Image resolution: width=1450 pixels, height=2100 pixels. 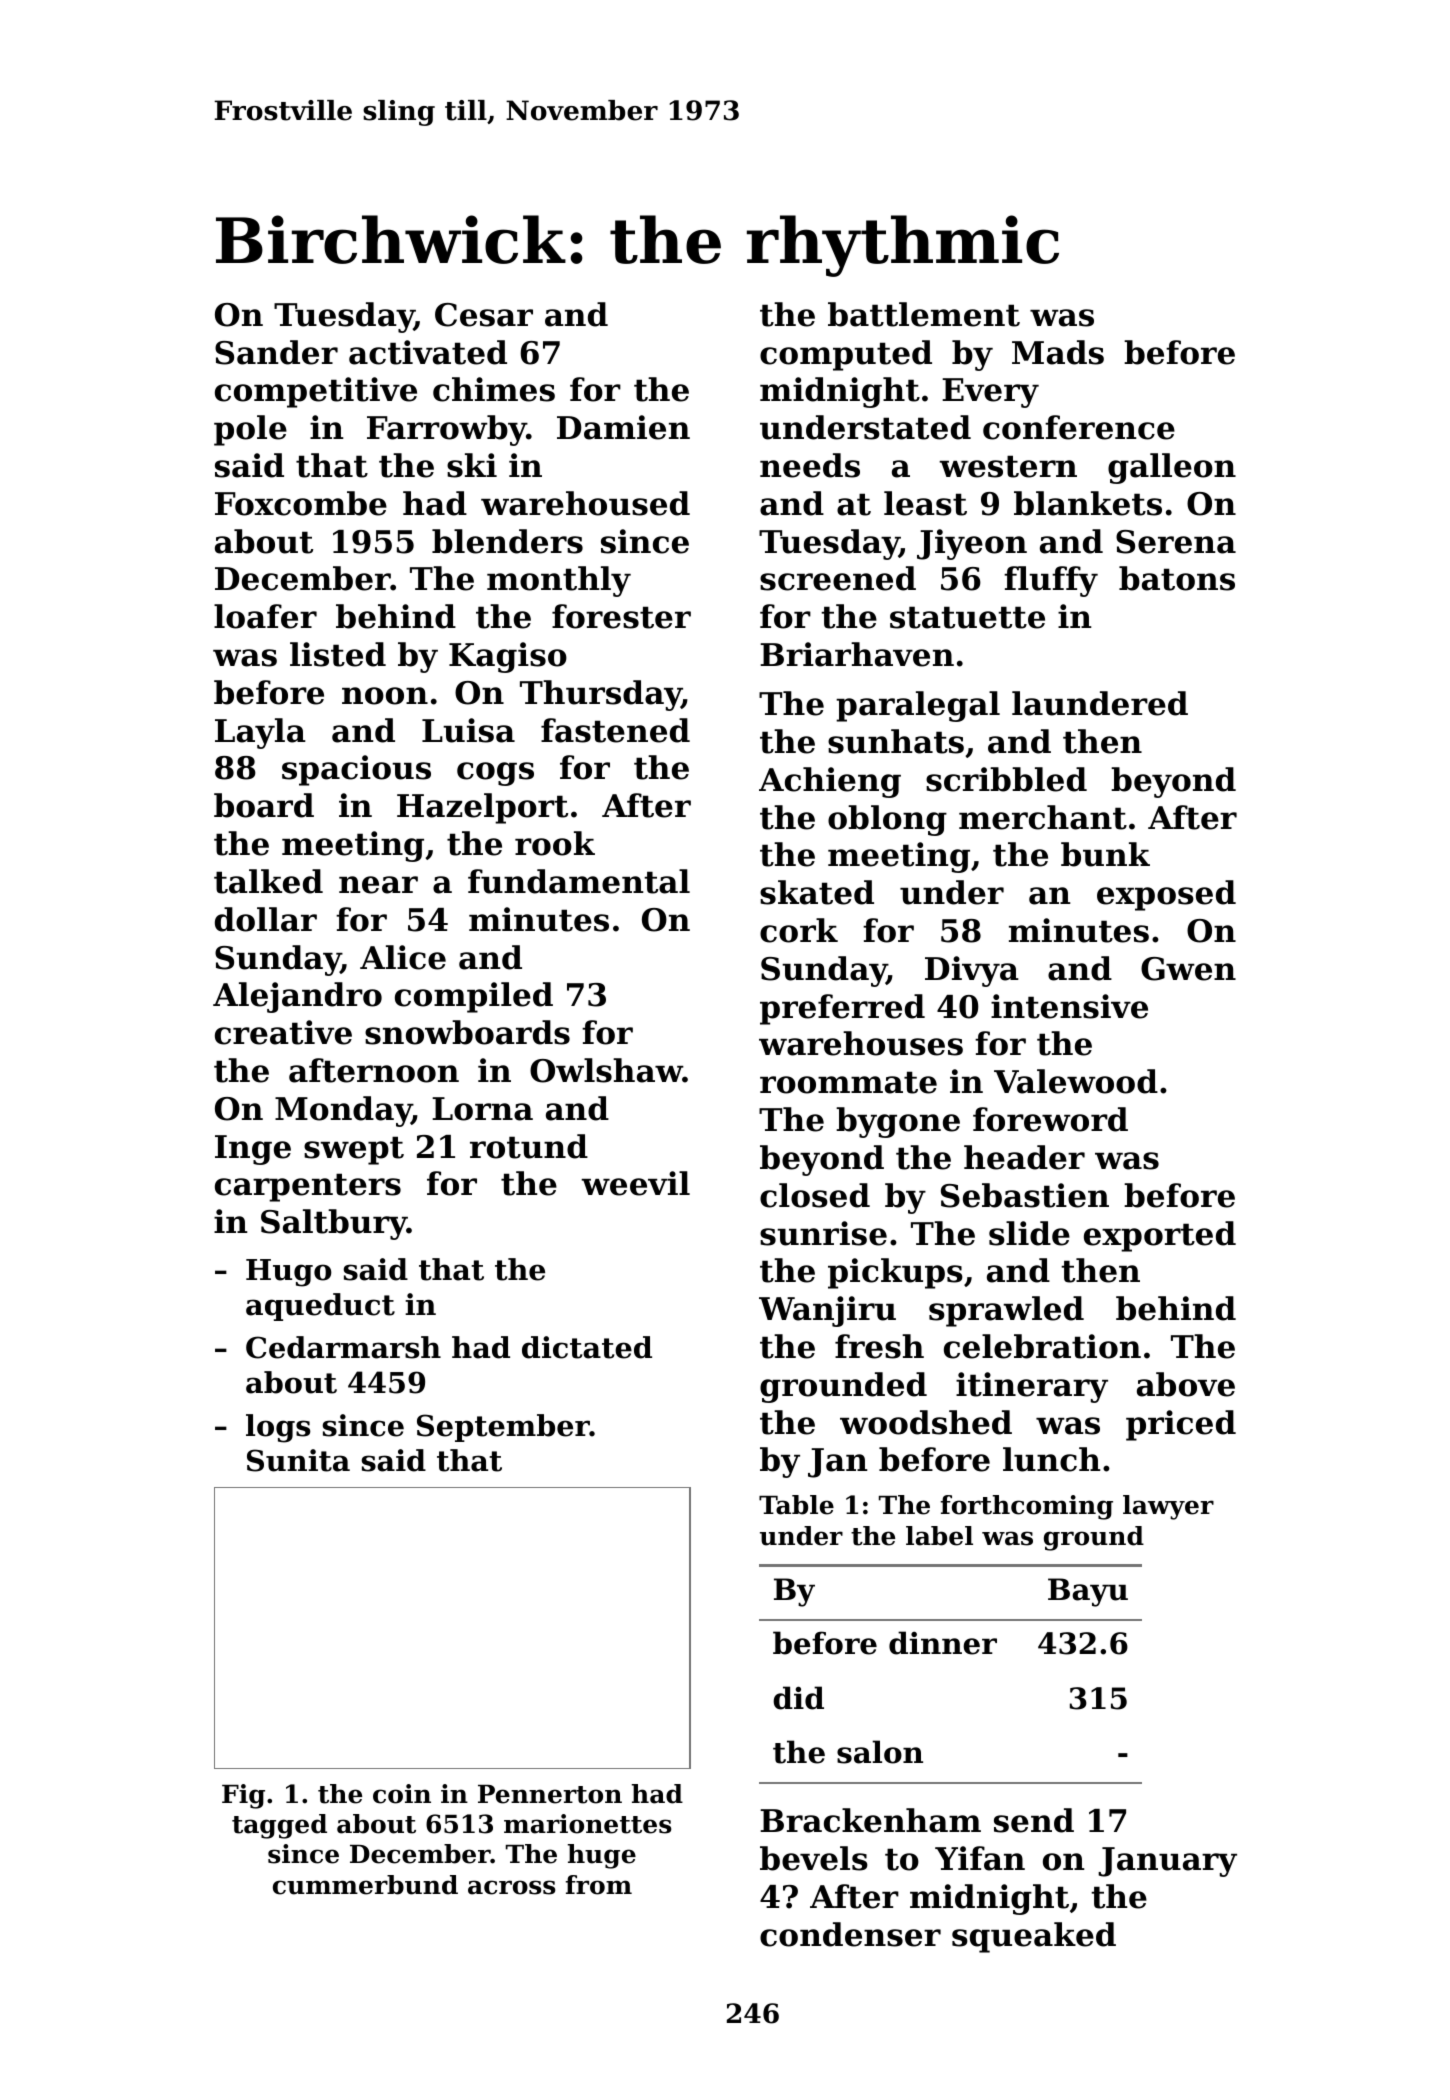 I want to click on Damien, so click(x=623, y=427).
